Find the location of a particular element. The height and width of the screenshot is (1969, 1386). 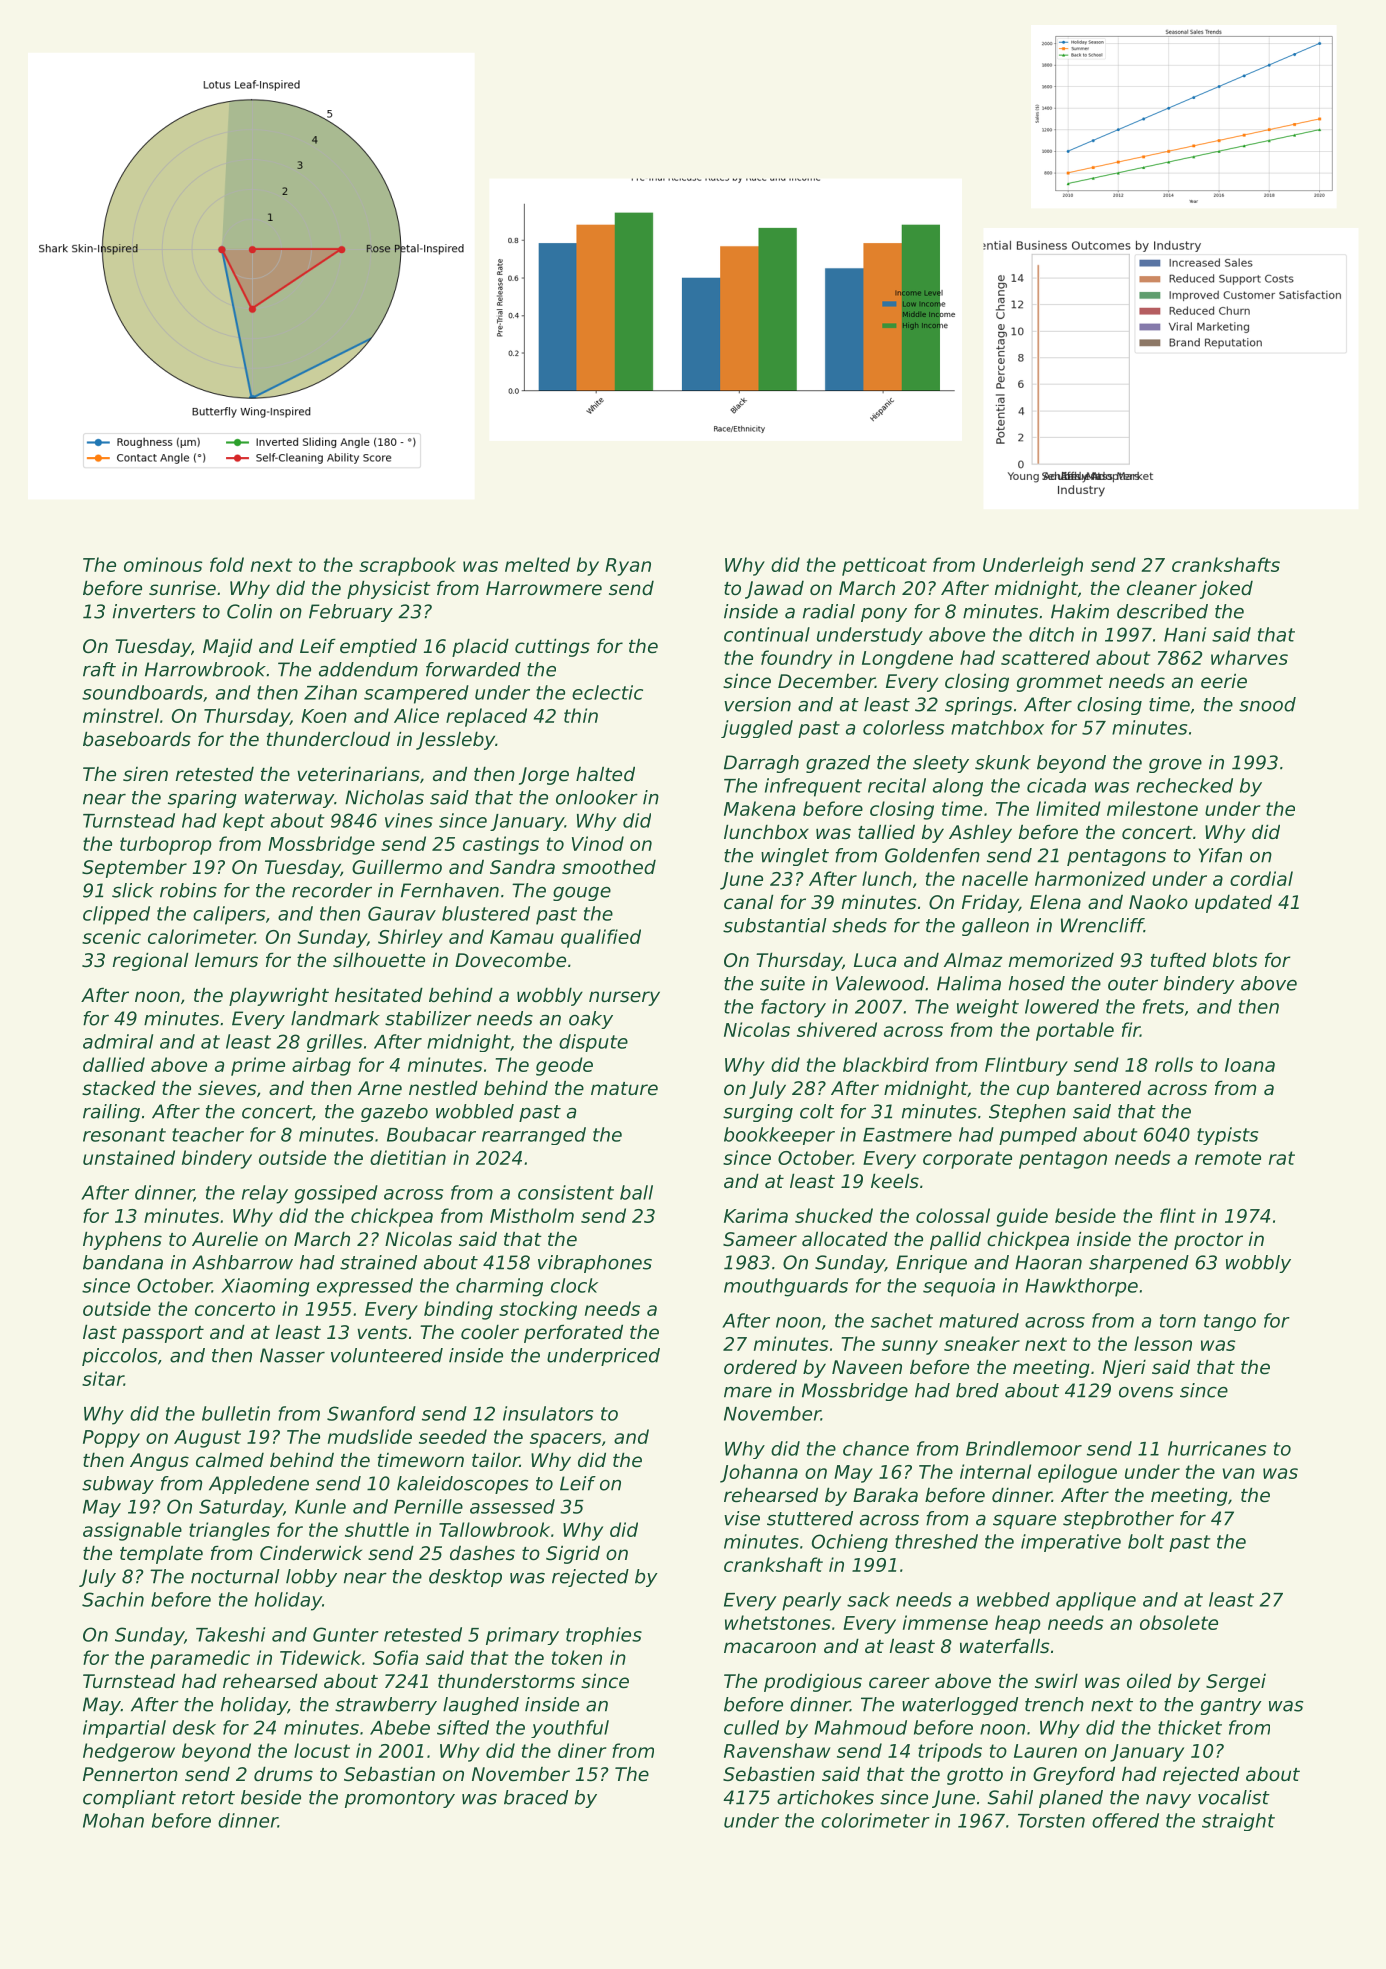

drums is located at coordinates (283, 1773).
